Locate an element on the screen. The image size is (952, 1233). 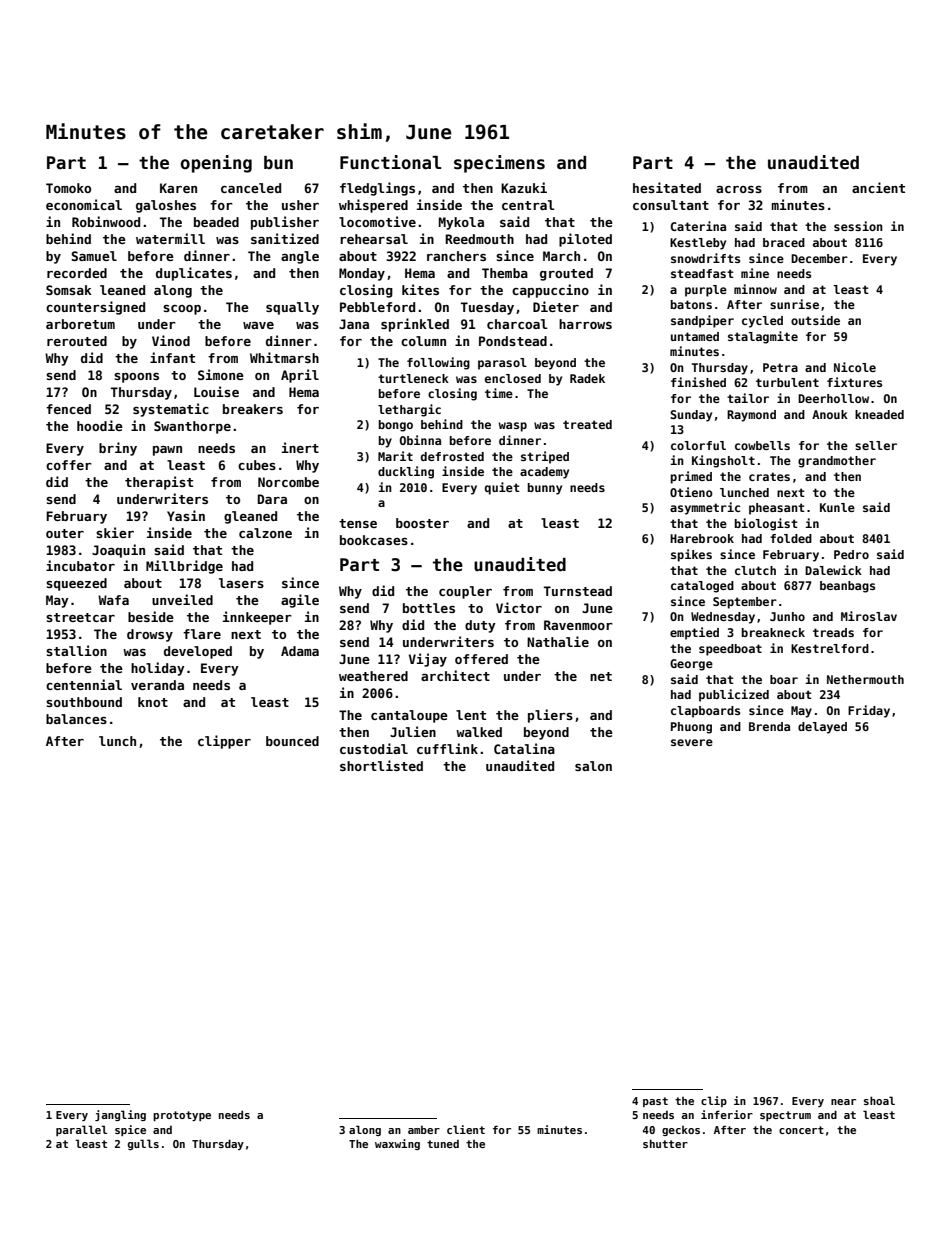
Themba is located at coordinates (505, 273).
